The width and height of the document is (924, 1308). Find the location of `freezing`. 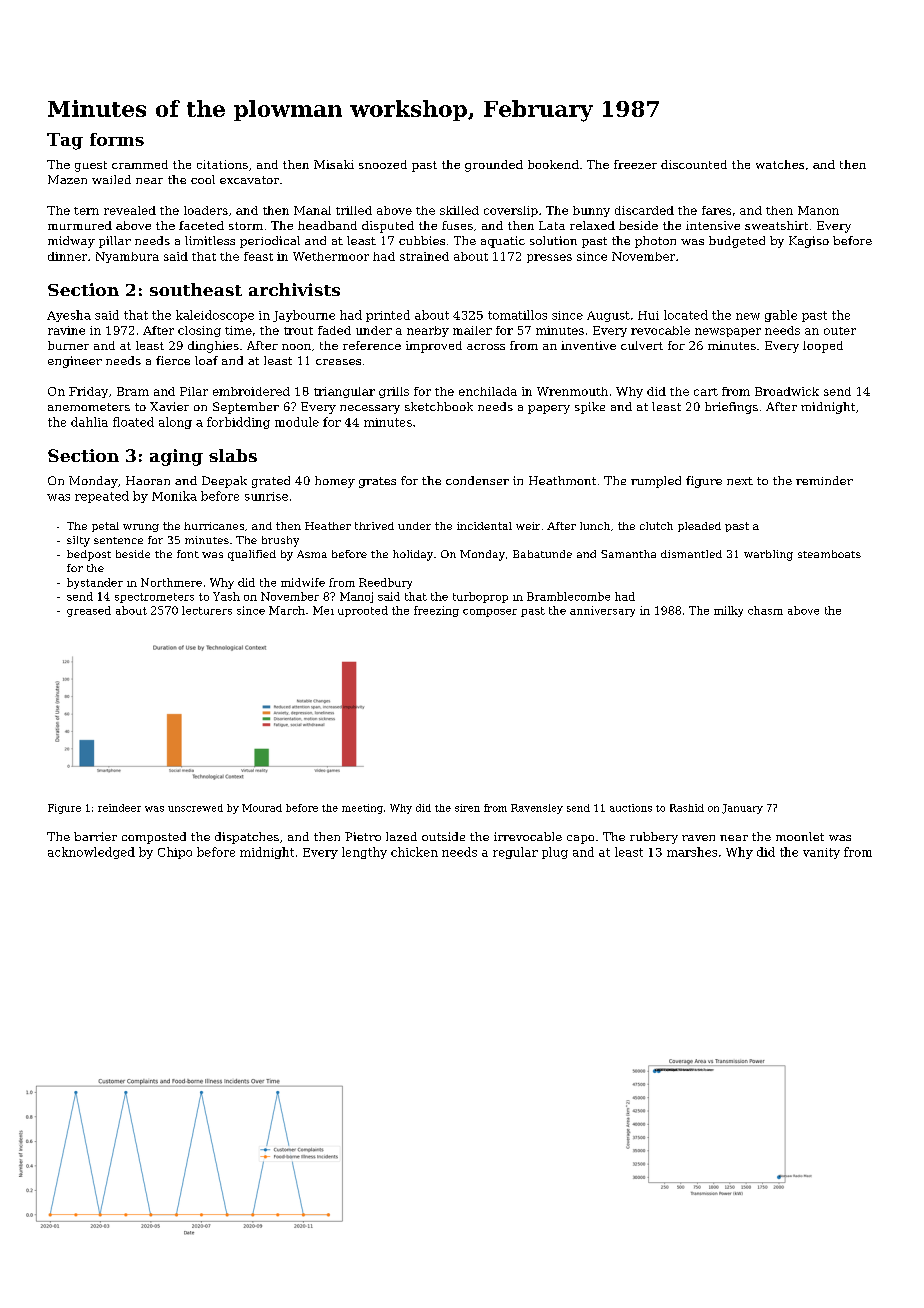

freezing is located at coordinates (436, 611).
